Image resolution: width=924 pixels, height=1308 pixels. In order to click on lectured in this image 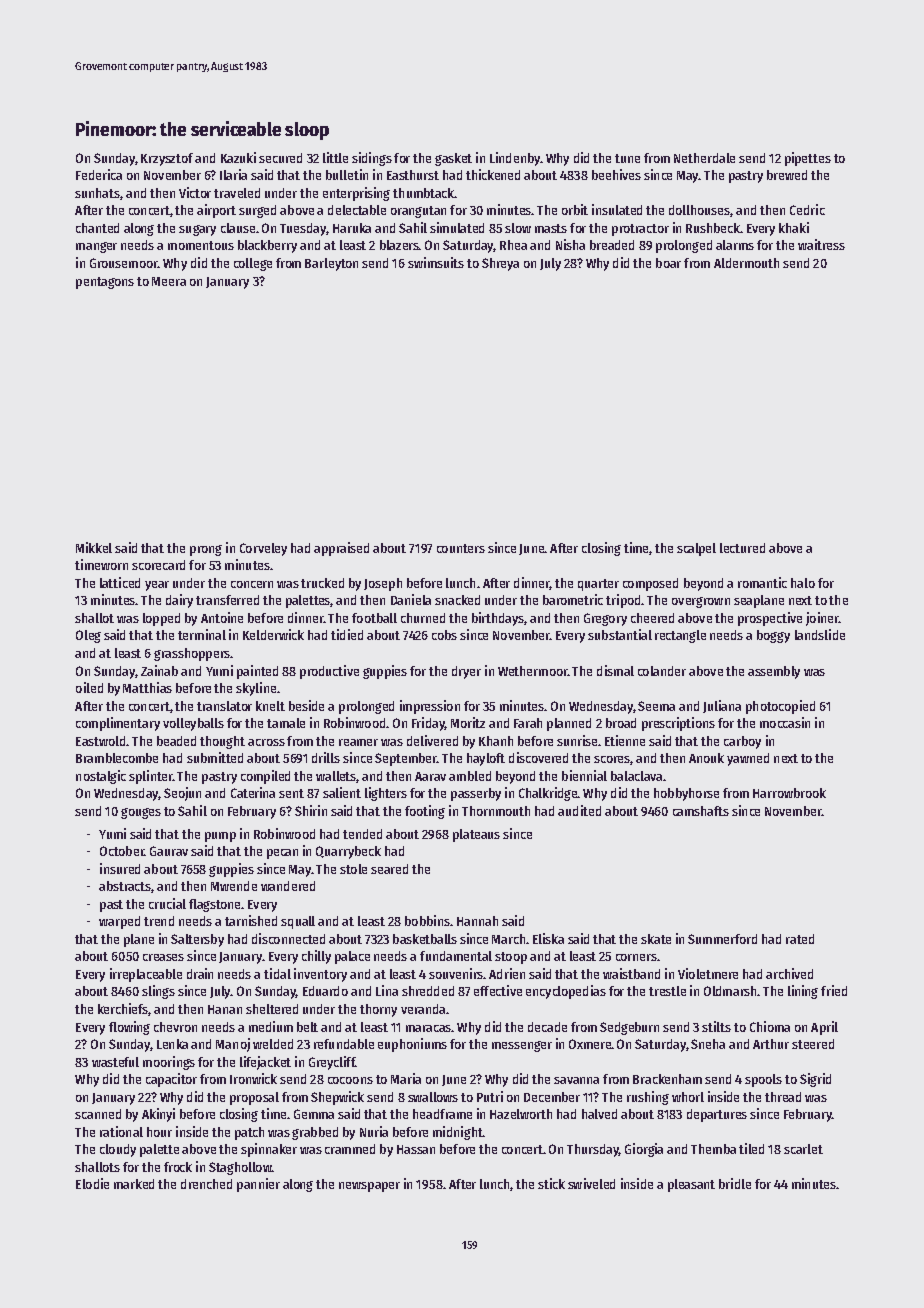, I will do `click(742, 548)`.
